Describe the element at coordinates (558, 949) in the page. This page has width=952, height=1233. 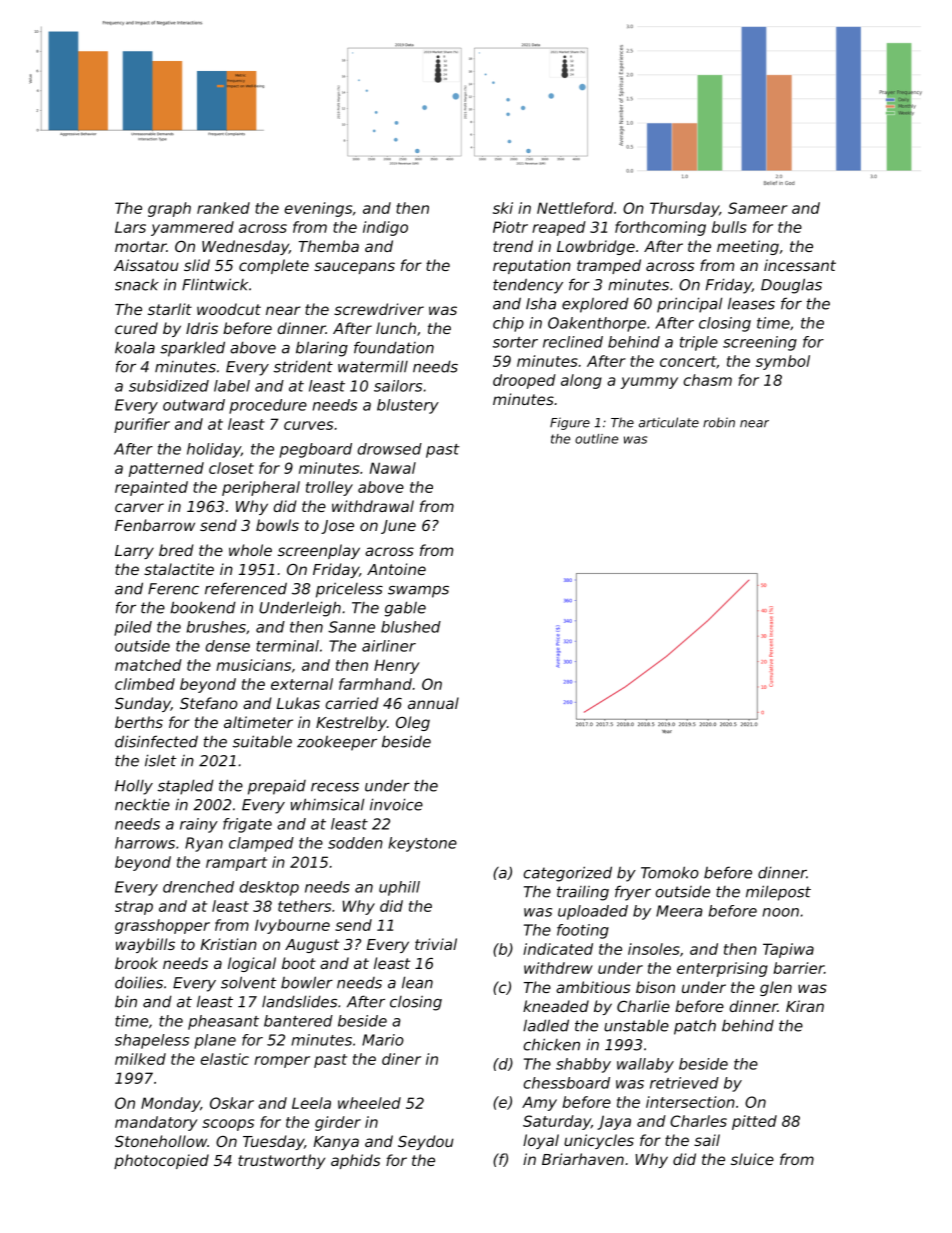
I see `indicated` at that location.
